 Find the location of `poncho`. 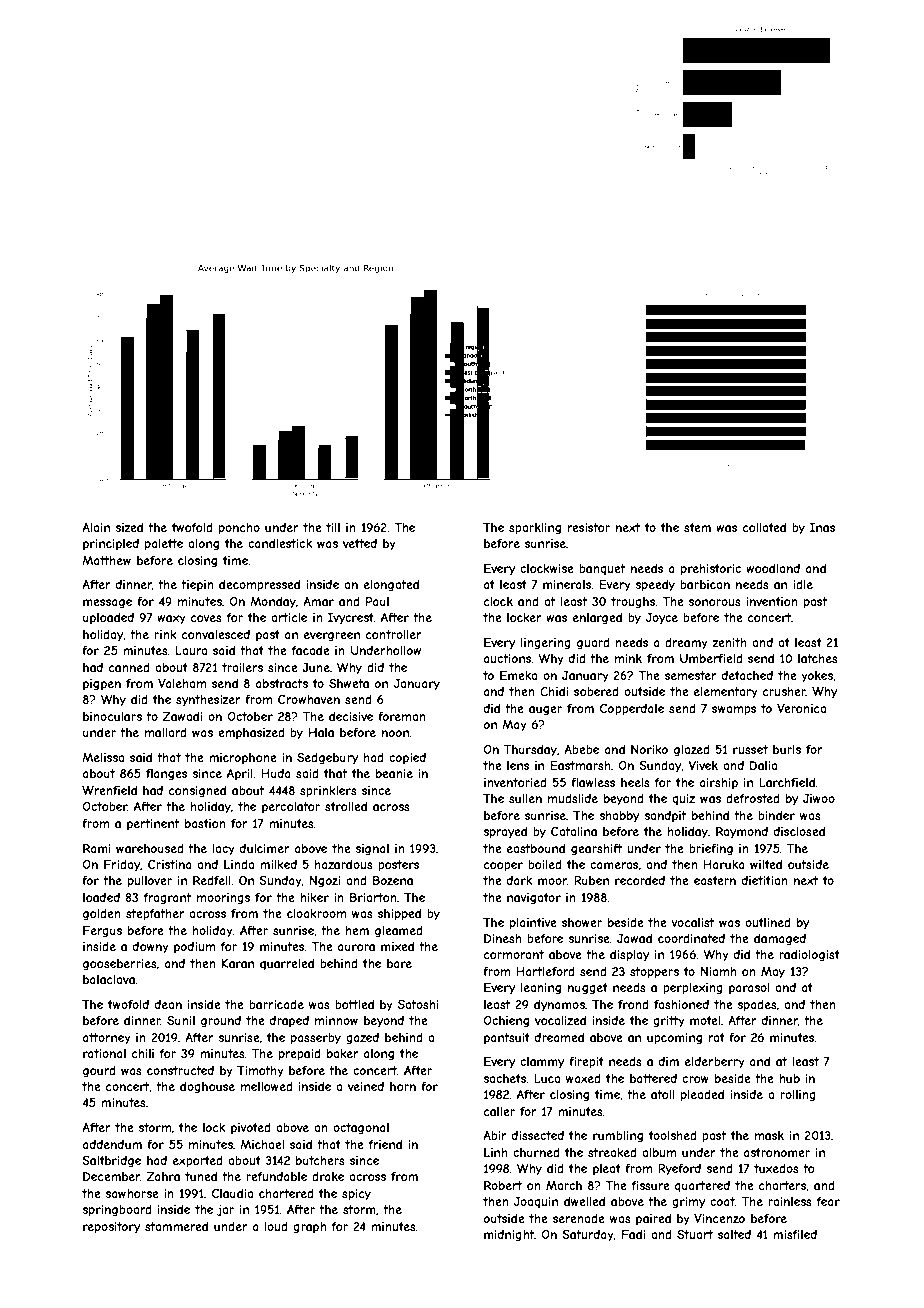

poncho is located at coordinates (239, 529).
